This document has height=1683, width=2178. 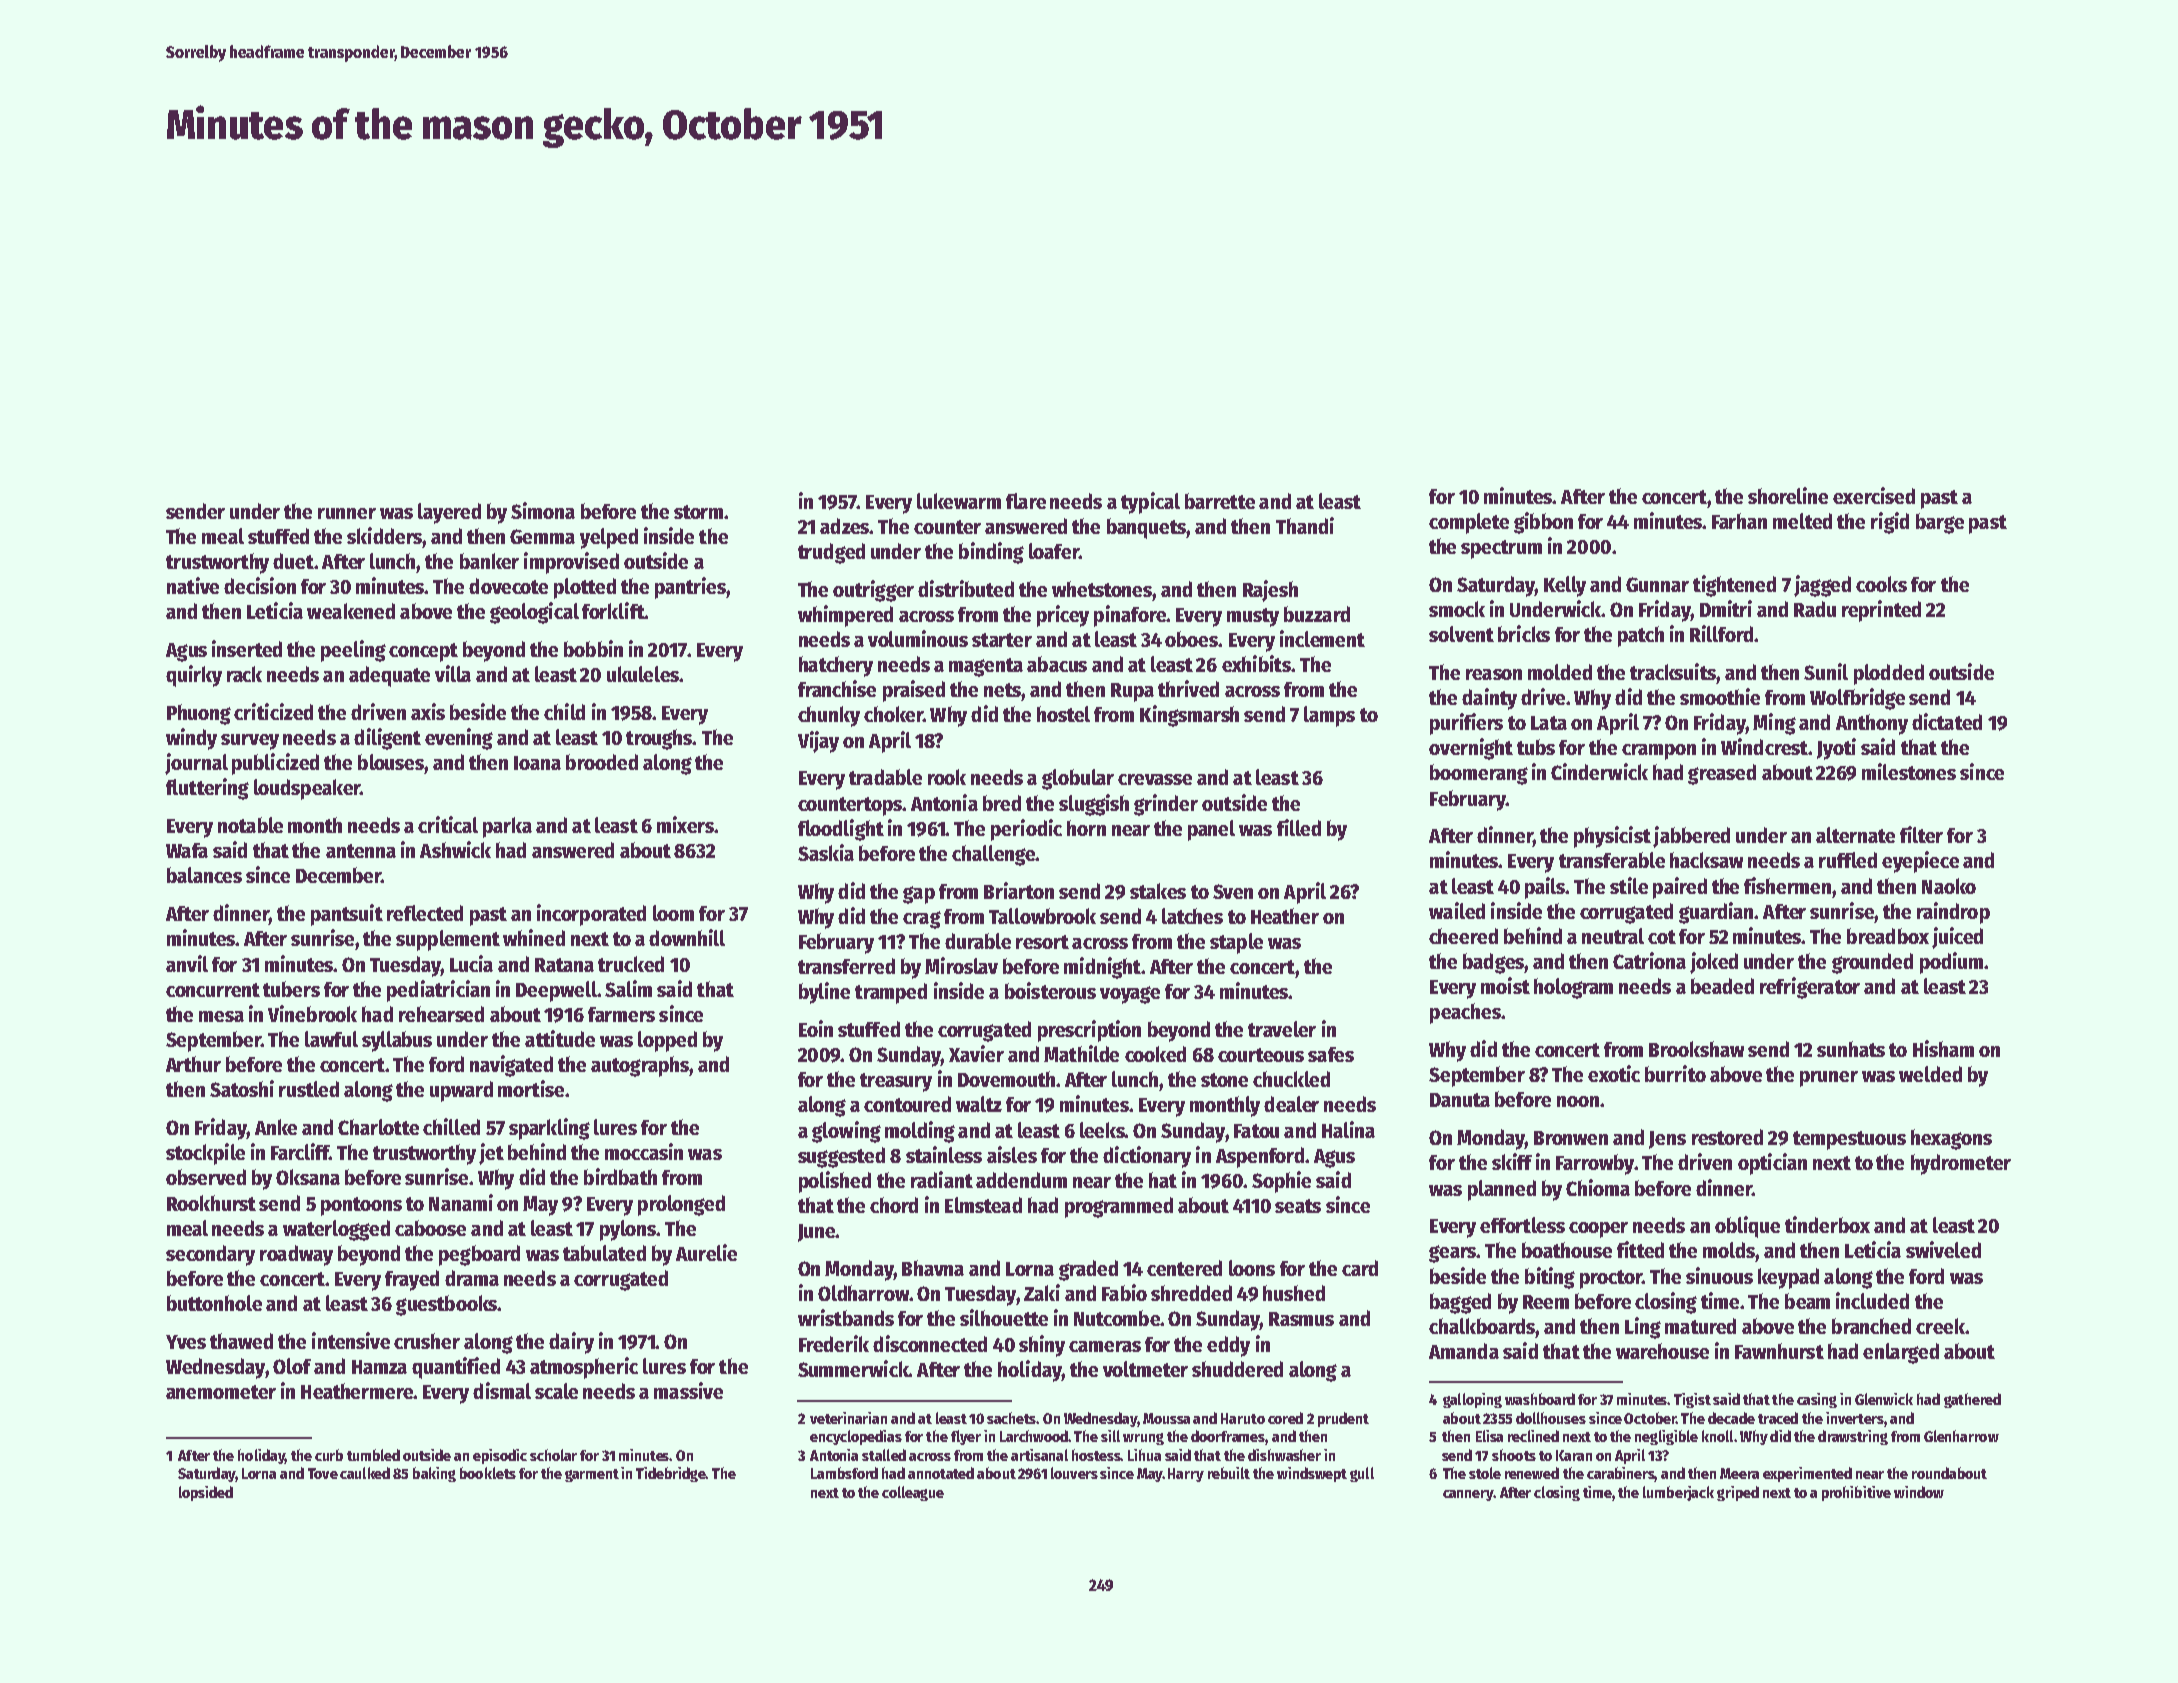 What do you see at coordinates (688, 1390) in the document?
I see `massive` at bounding box center [688, 1390].
